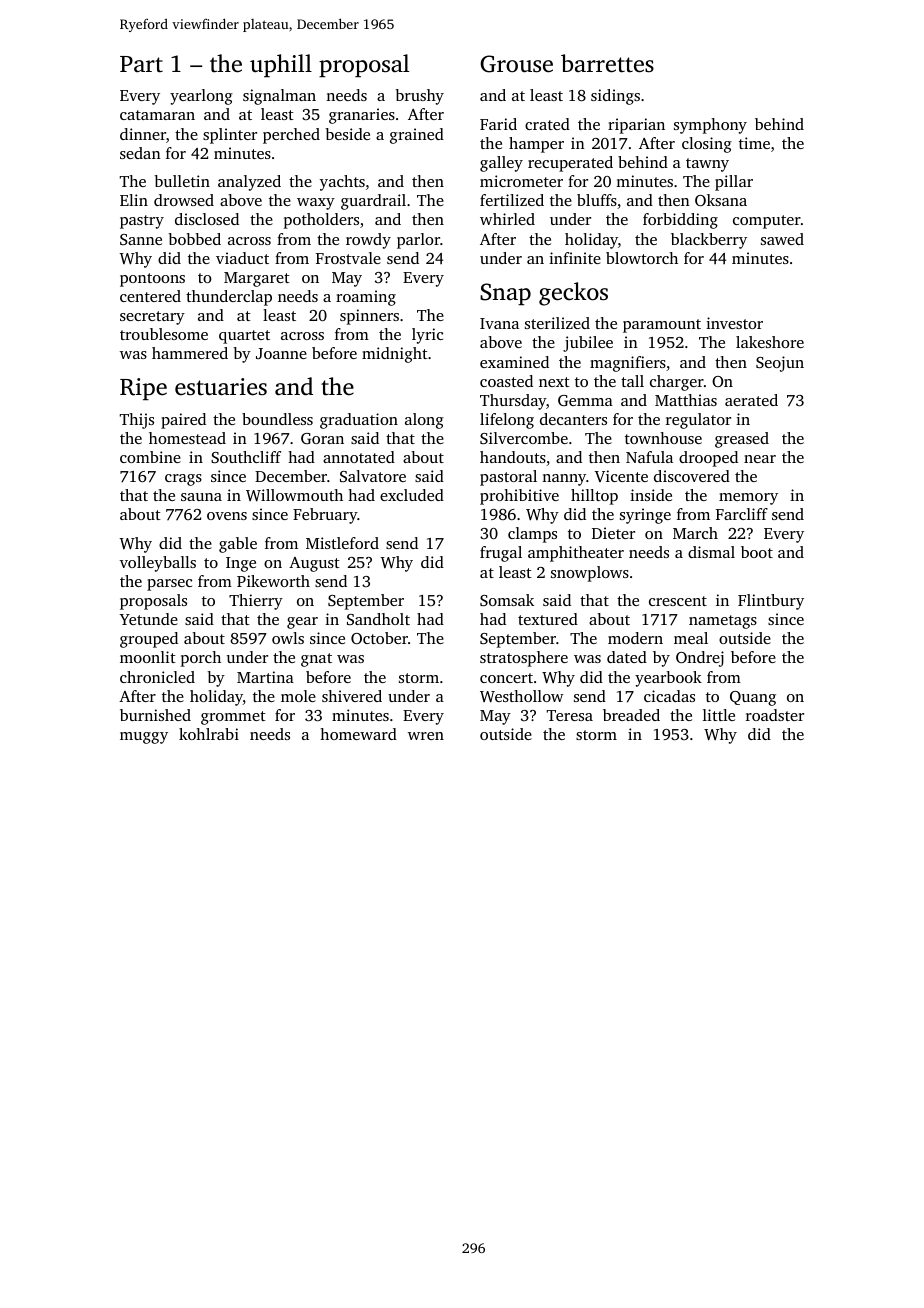 This document has width=924, height=1308. I want to click on brushy, so click(420, 97).
